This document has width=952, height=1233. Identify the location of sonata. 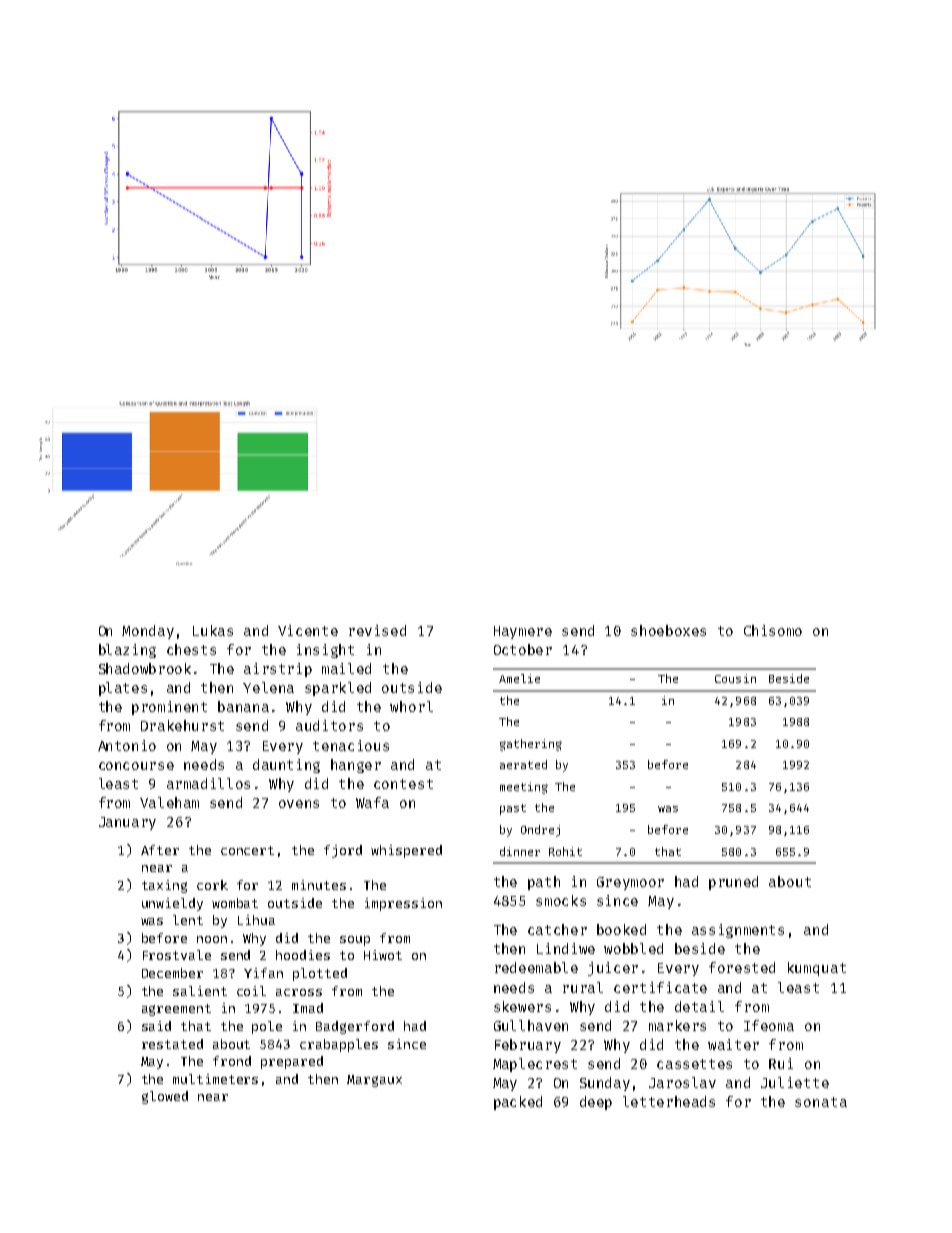
(821, 1102).
